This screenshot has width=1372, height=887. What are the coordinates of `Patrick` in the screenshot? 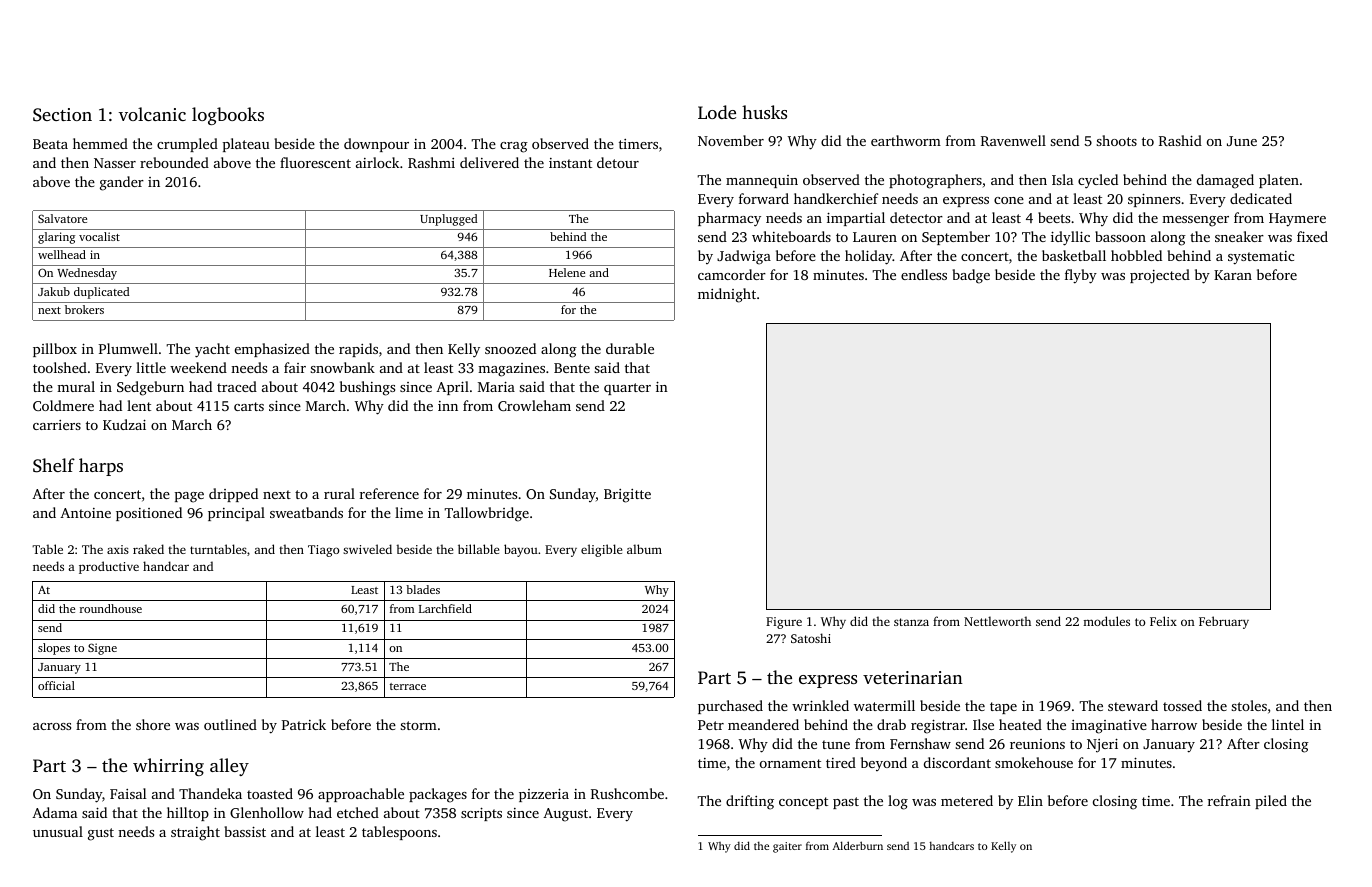 It's located at (303, 724).
